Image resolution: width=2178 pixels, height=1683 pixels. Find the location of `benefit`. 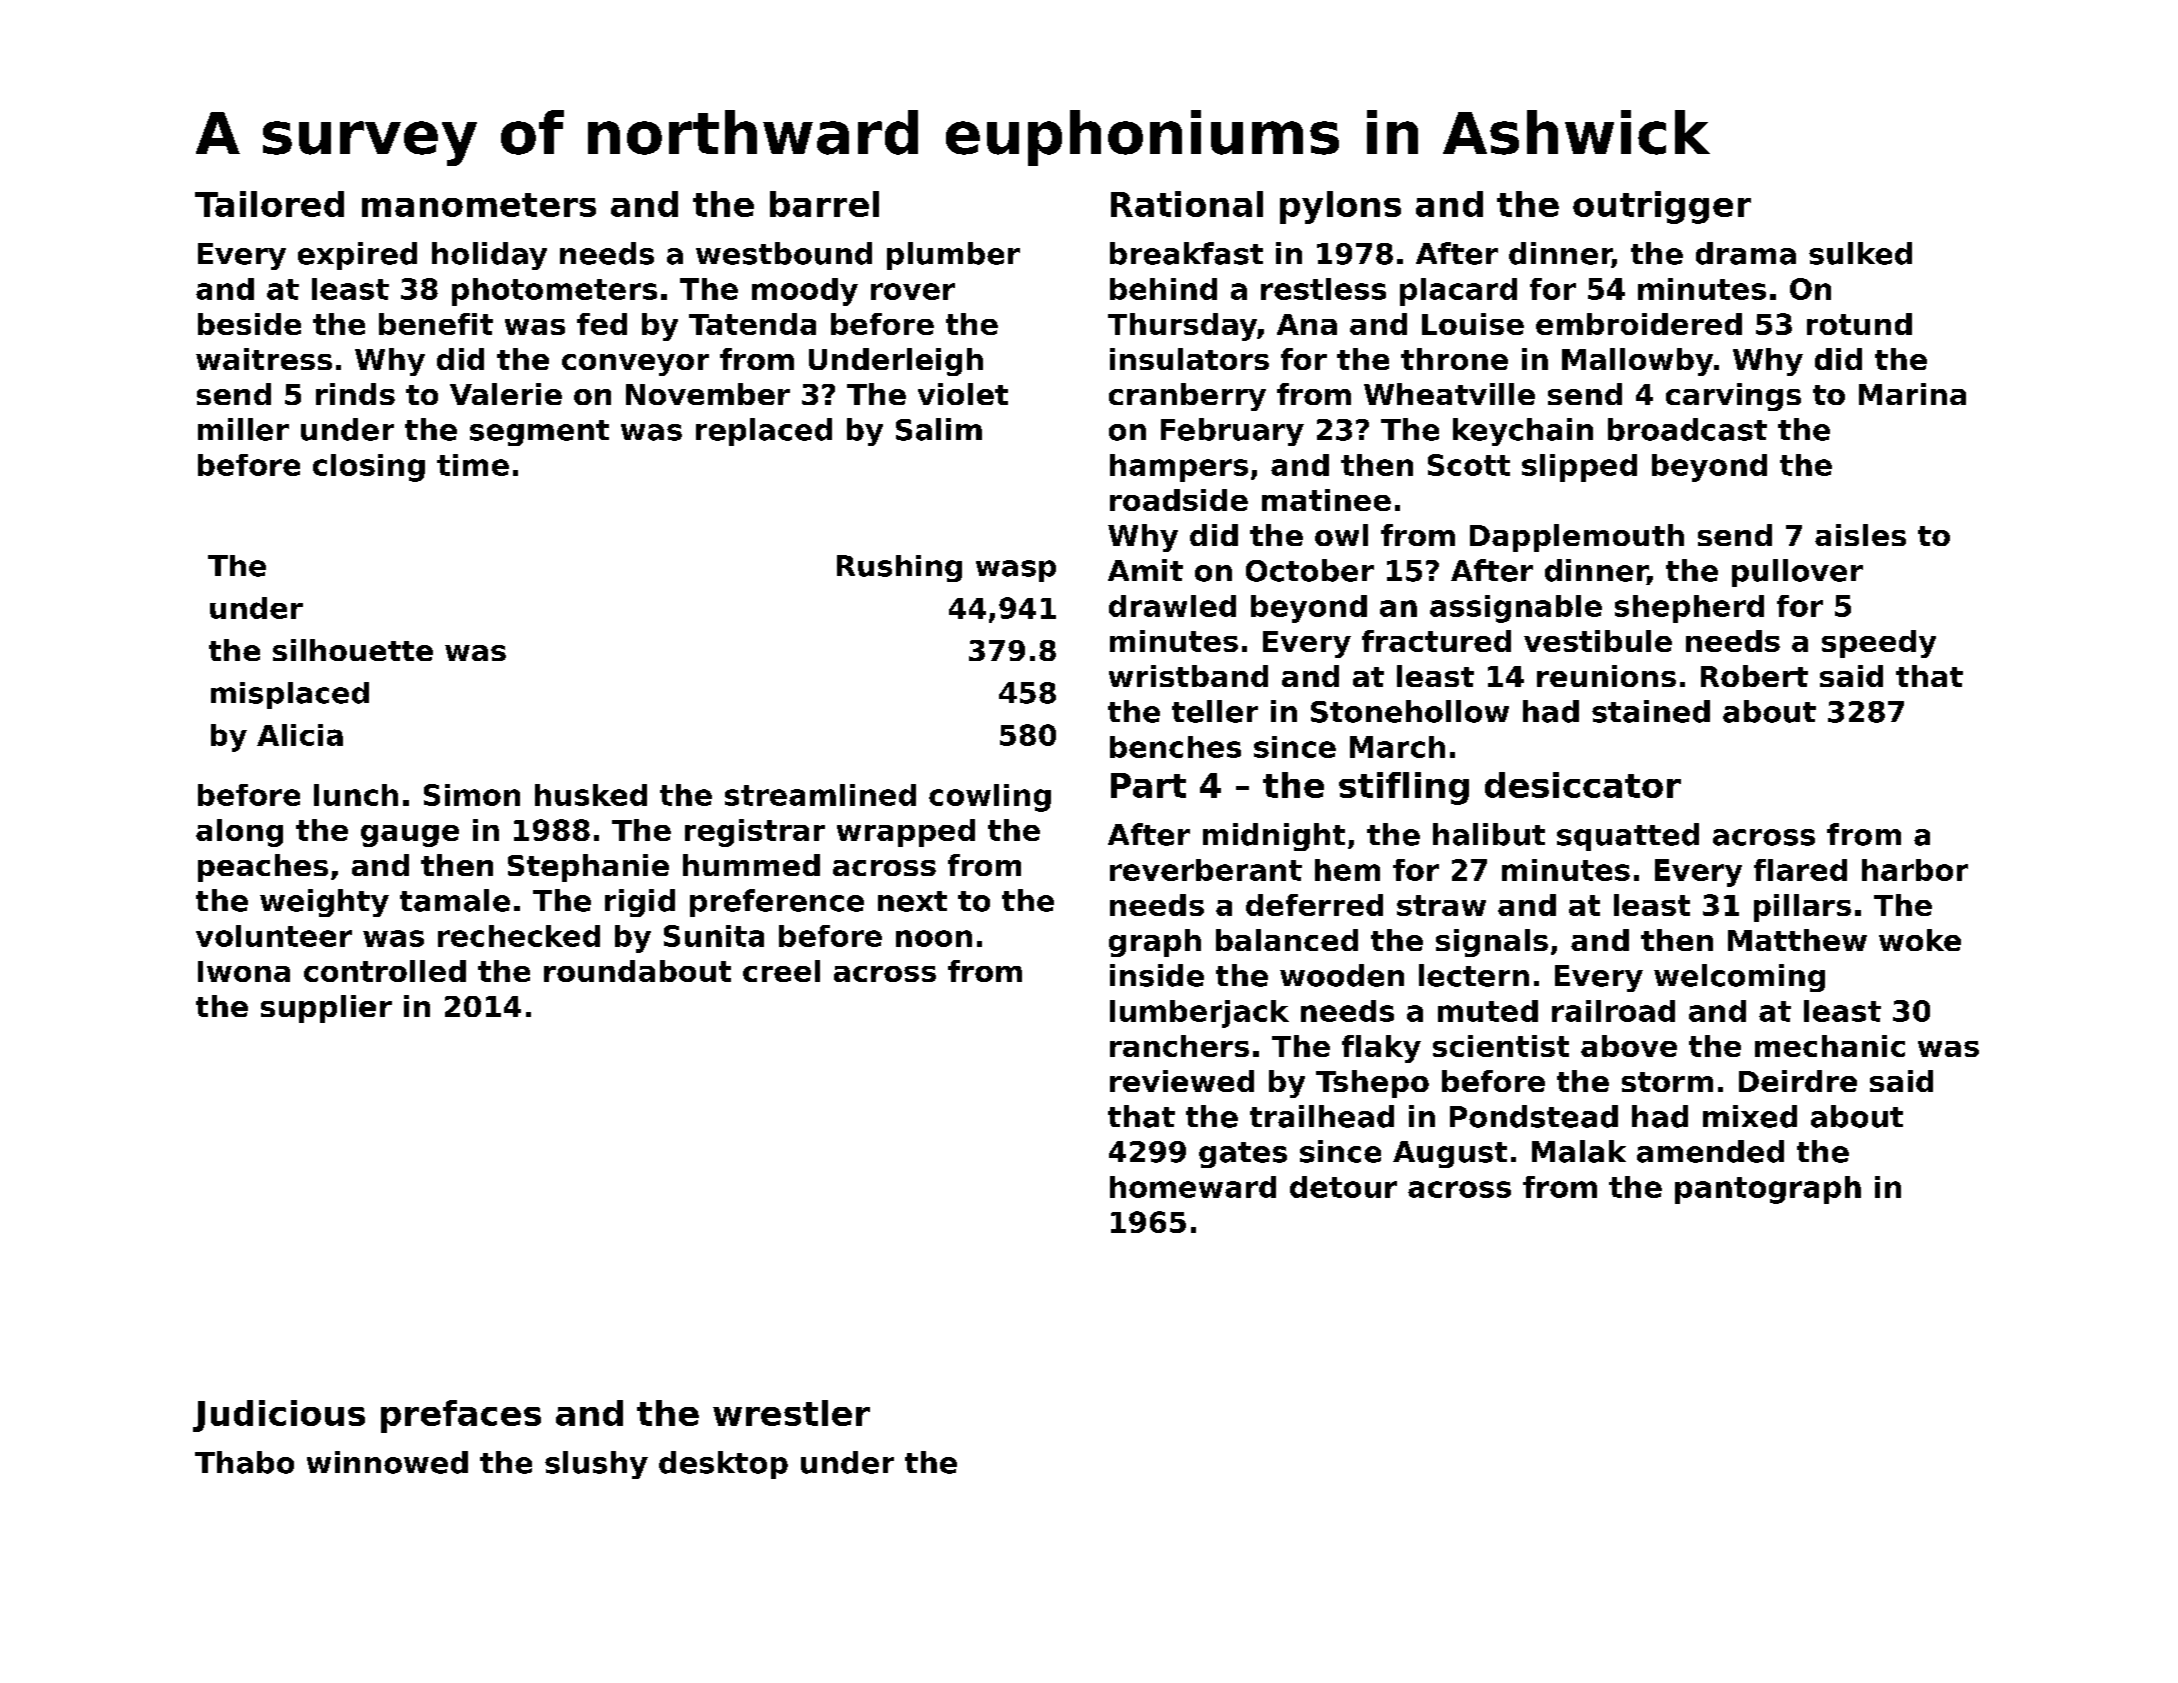

benefit is located at coordinates (436, 324).
